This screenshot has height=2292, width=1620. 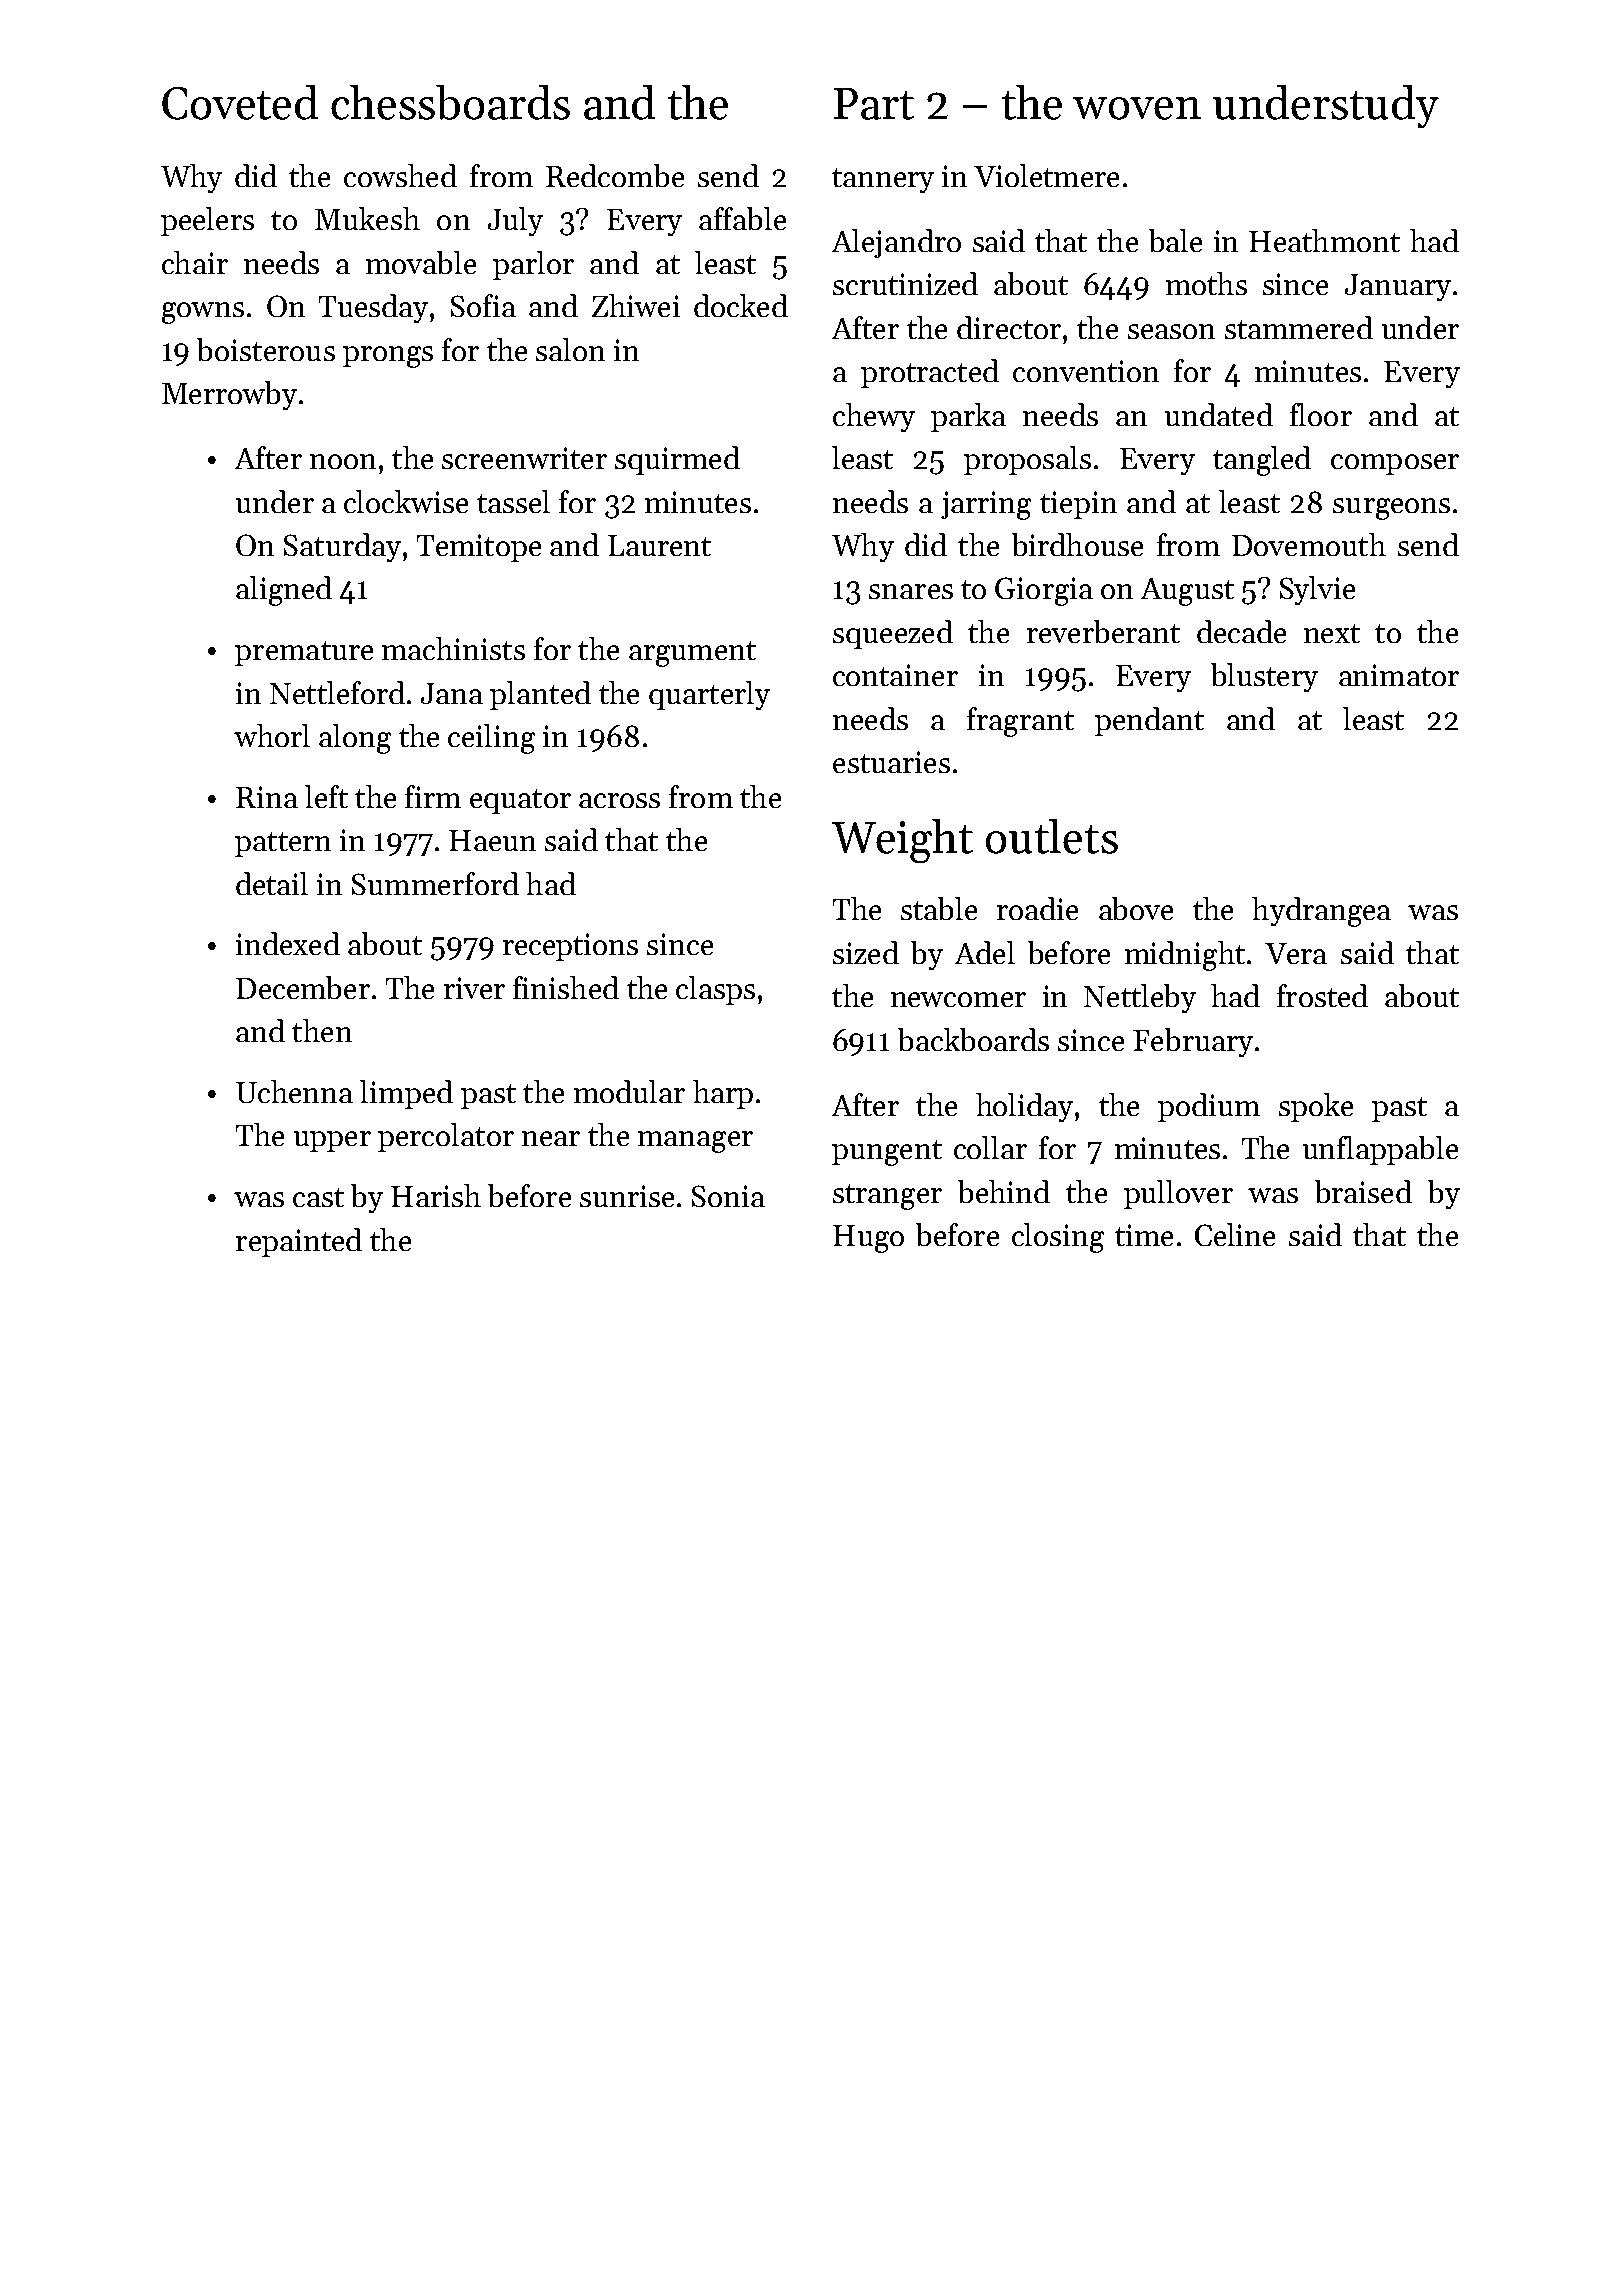 What do you see at coordinates (939, 908) in the screenshot?
I see `stable` at bounding box center [939, 908].
